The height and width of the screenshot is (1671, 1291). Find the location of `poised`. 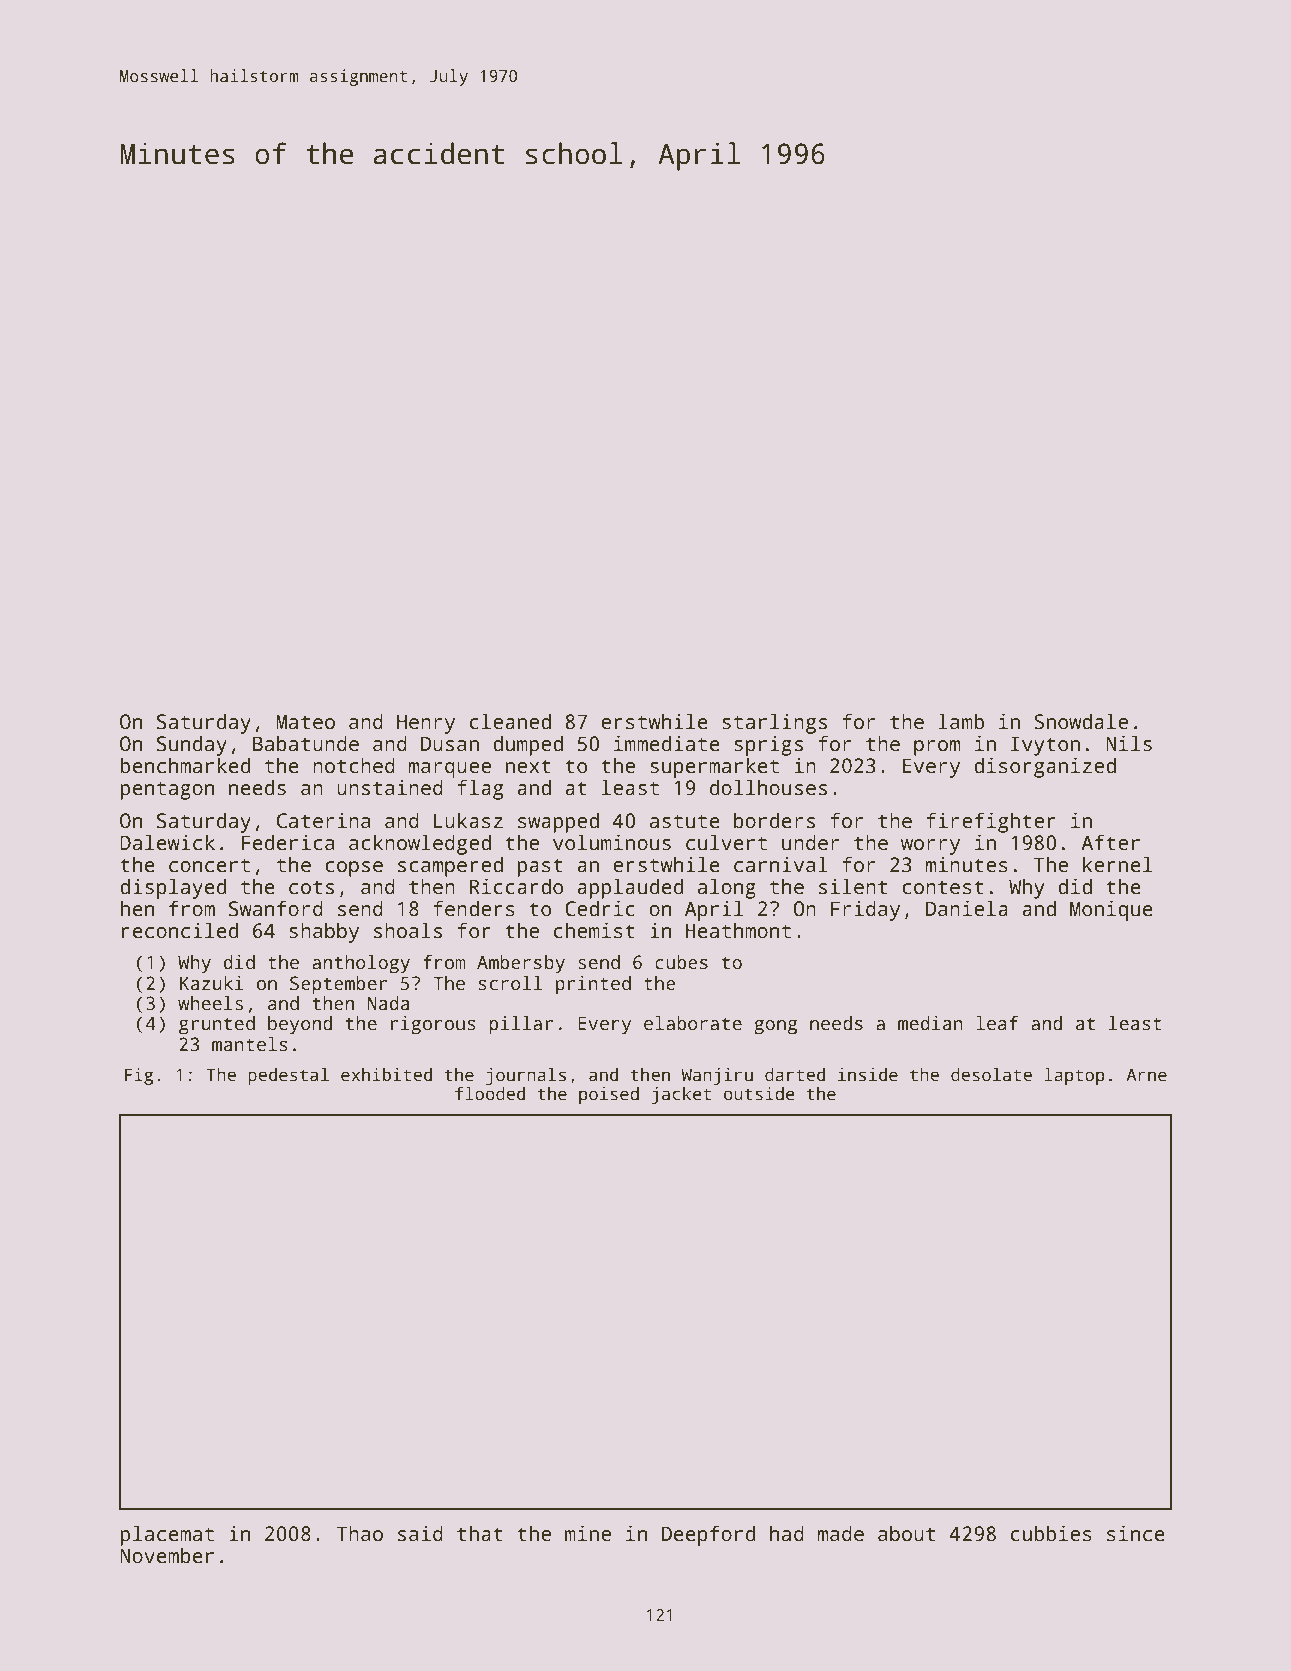

poised is located at coordinates (609, 1095).
